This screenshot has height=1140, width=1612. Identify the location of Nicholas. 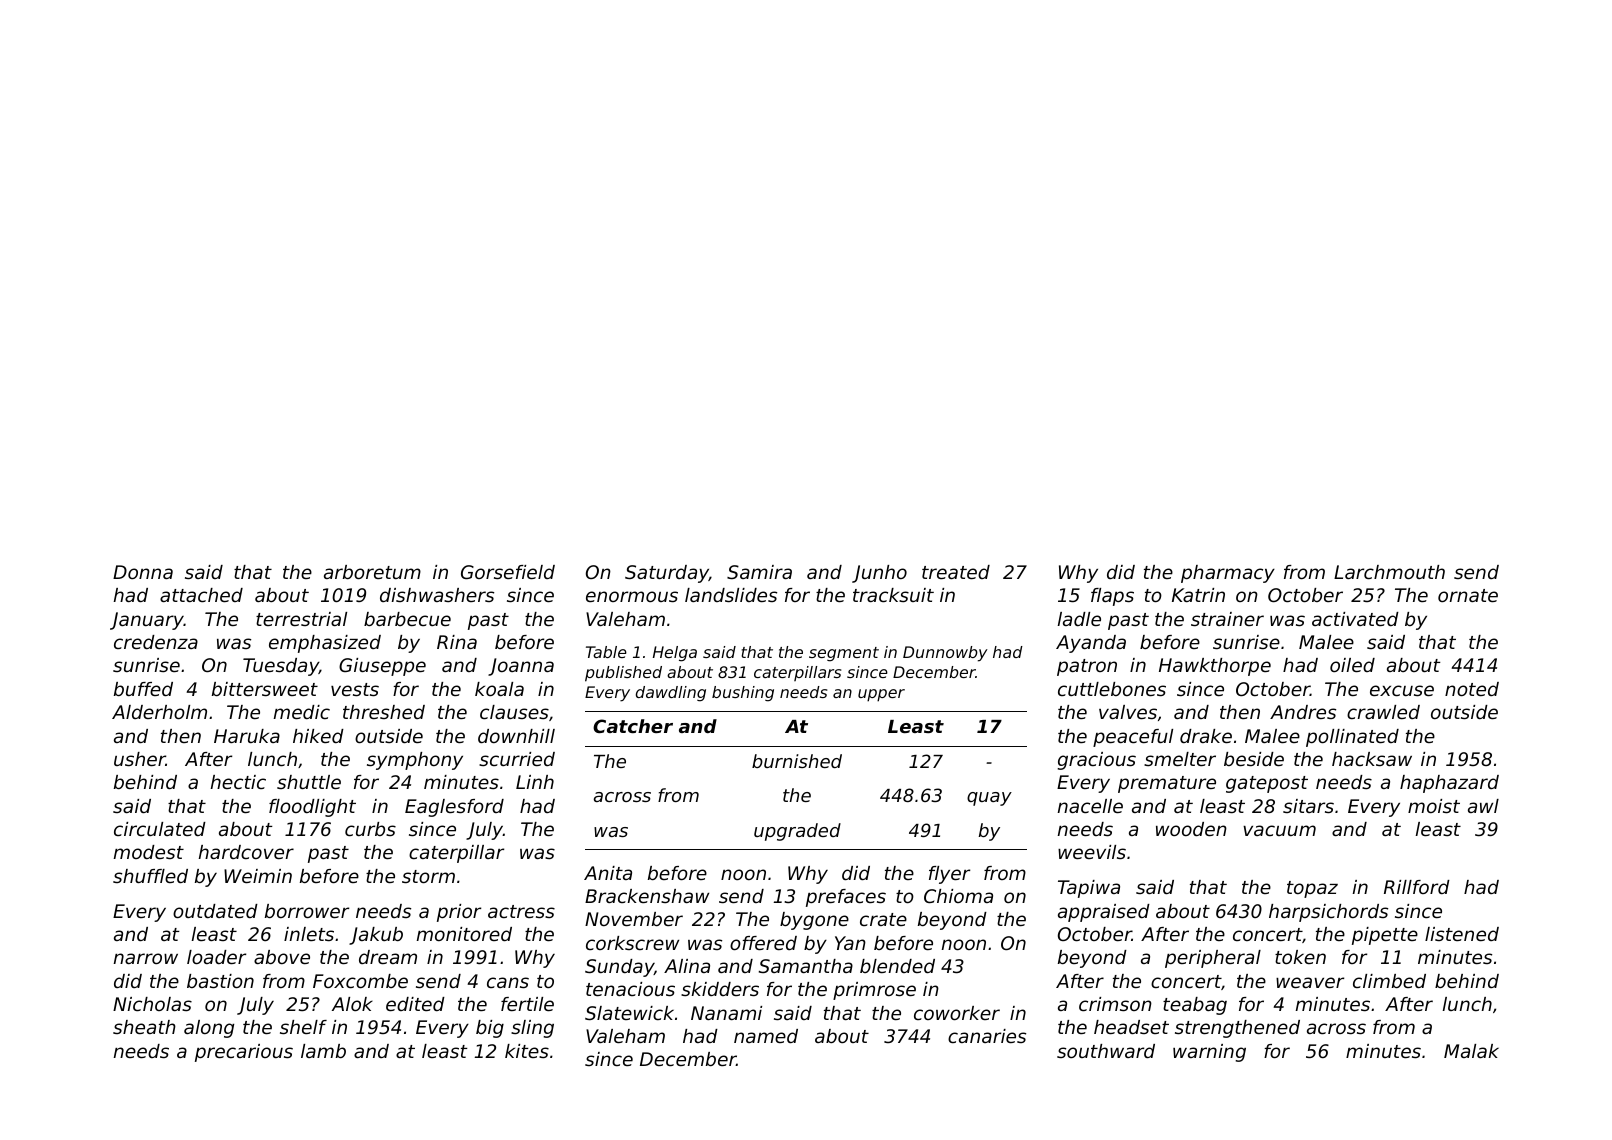
(152, 1004).
